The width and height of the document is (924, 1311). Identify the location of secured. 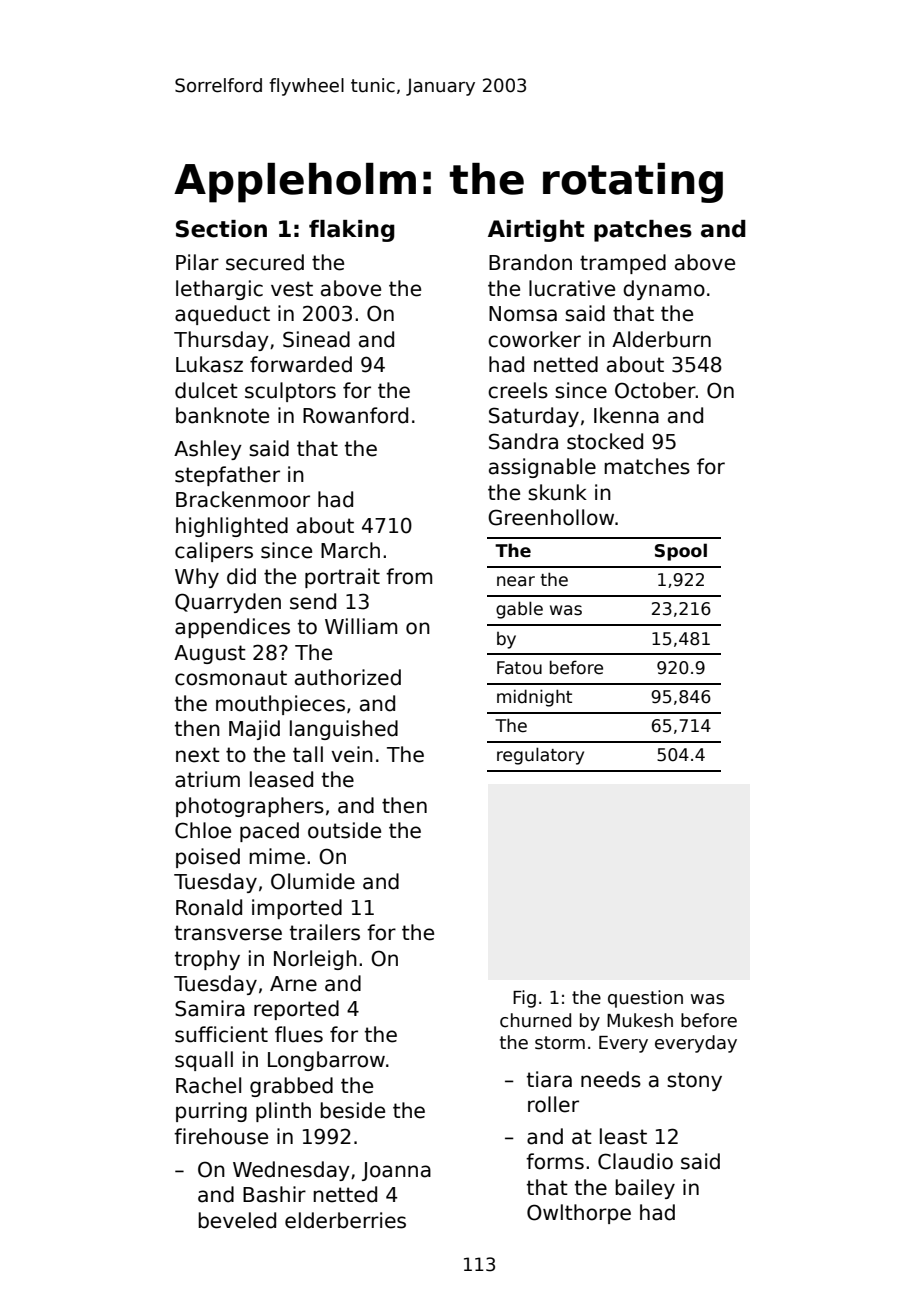
(265, 262).
